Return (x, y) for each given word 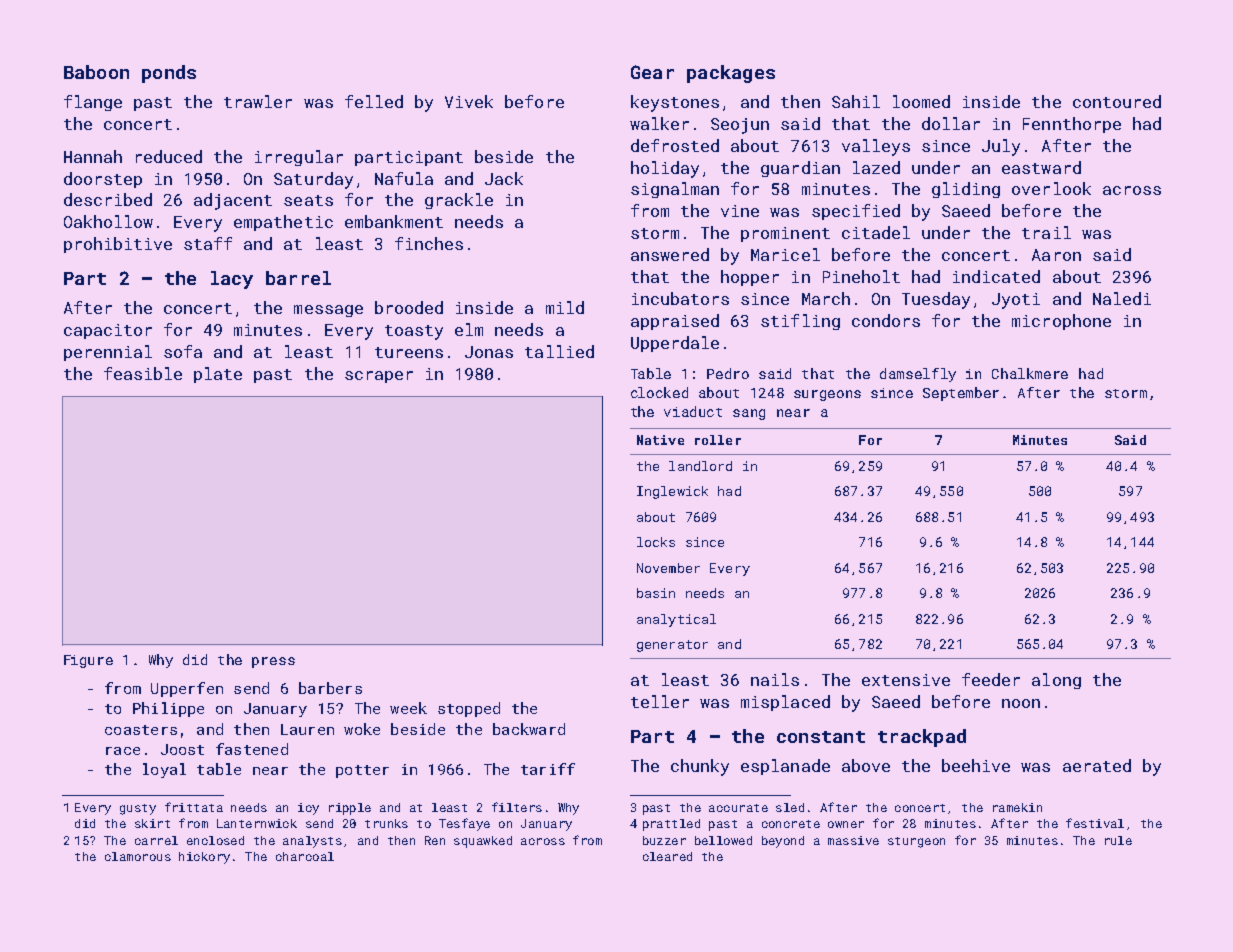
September (961, 394)
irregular (299, 158)
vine (740, 211)
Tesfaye (464, 824)
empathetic (283, 223)
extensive (906, 680)
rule (1118, 840)
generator (672, 646)
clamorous (138, 856)
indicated (996, 276)
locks (656, 542)
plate (218, 375)
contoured (1117, 101)
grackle (459, 201)
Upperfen (187, 689)
